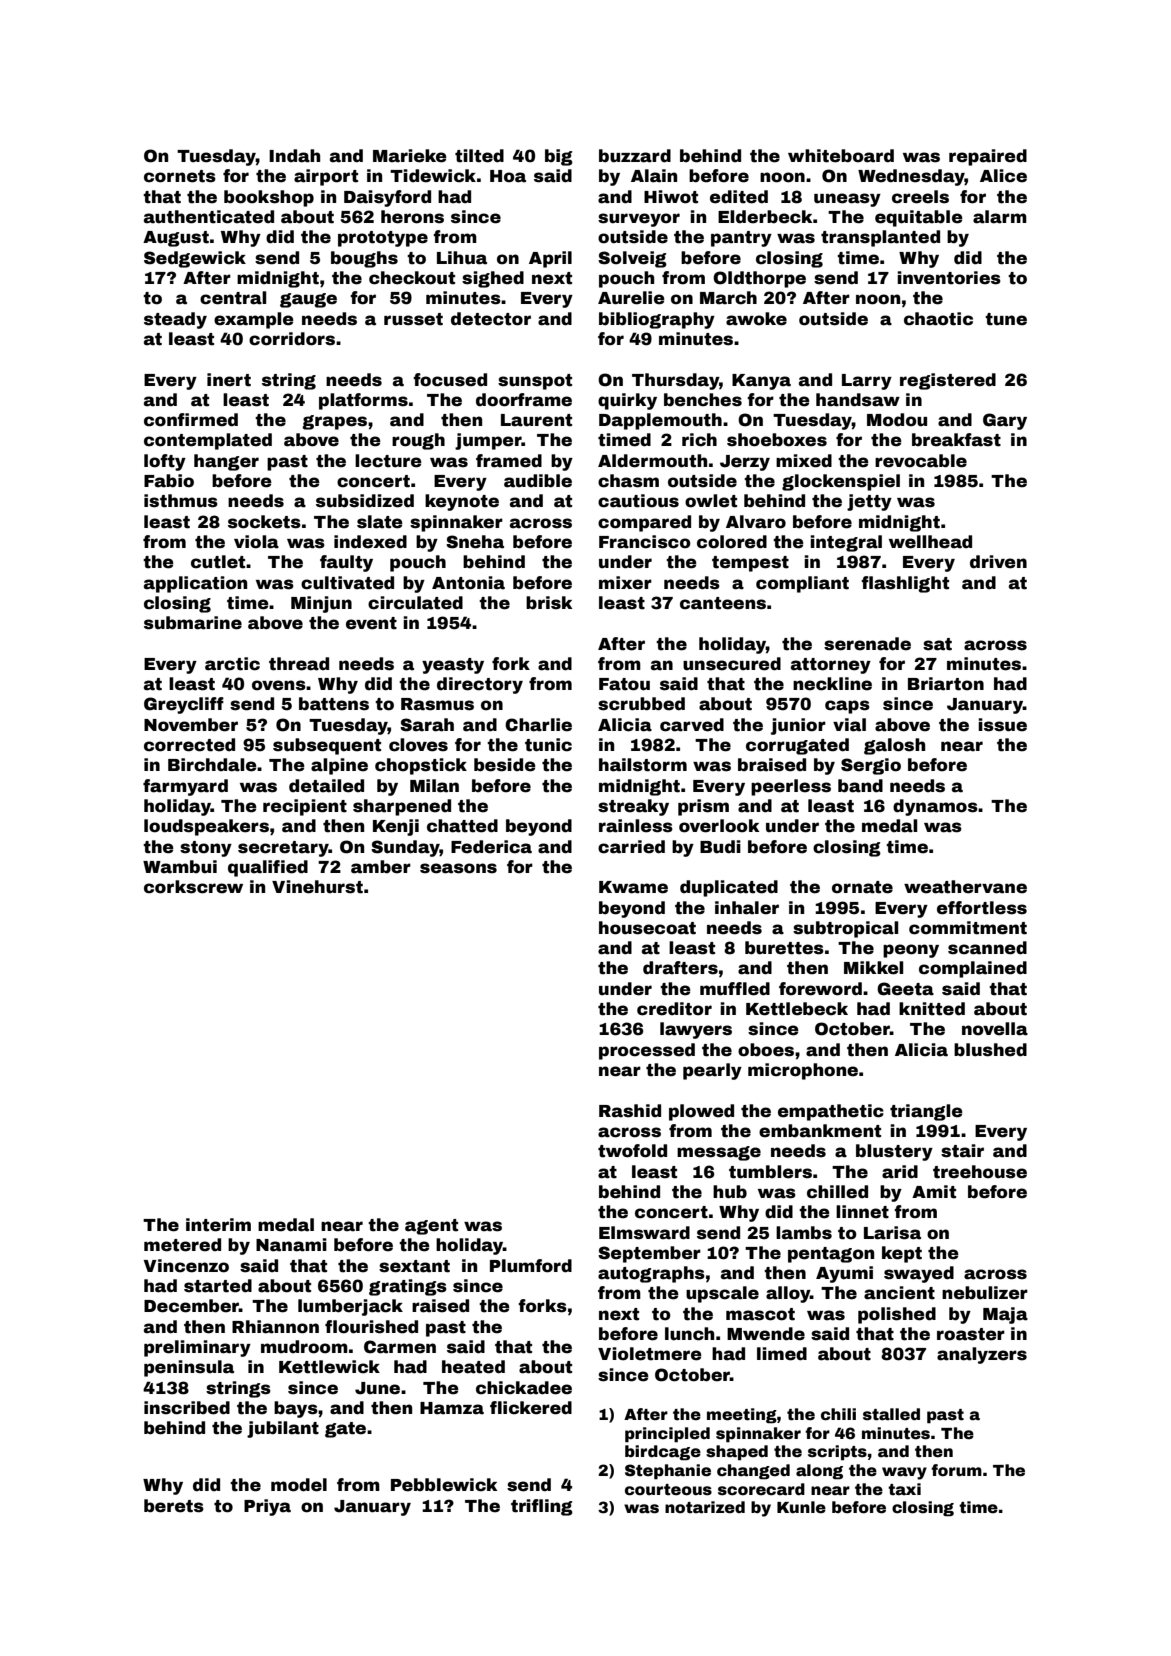  I want to click on repaired, so click(988, 157).
